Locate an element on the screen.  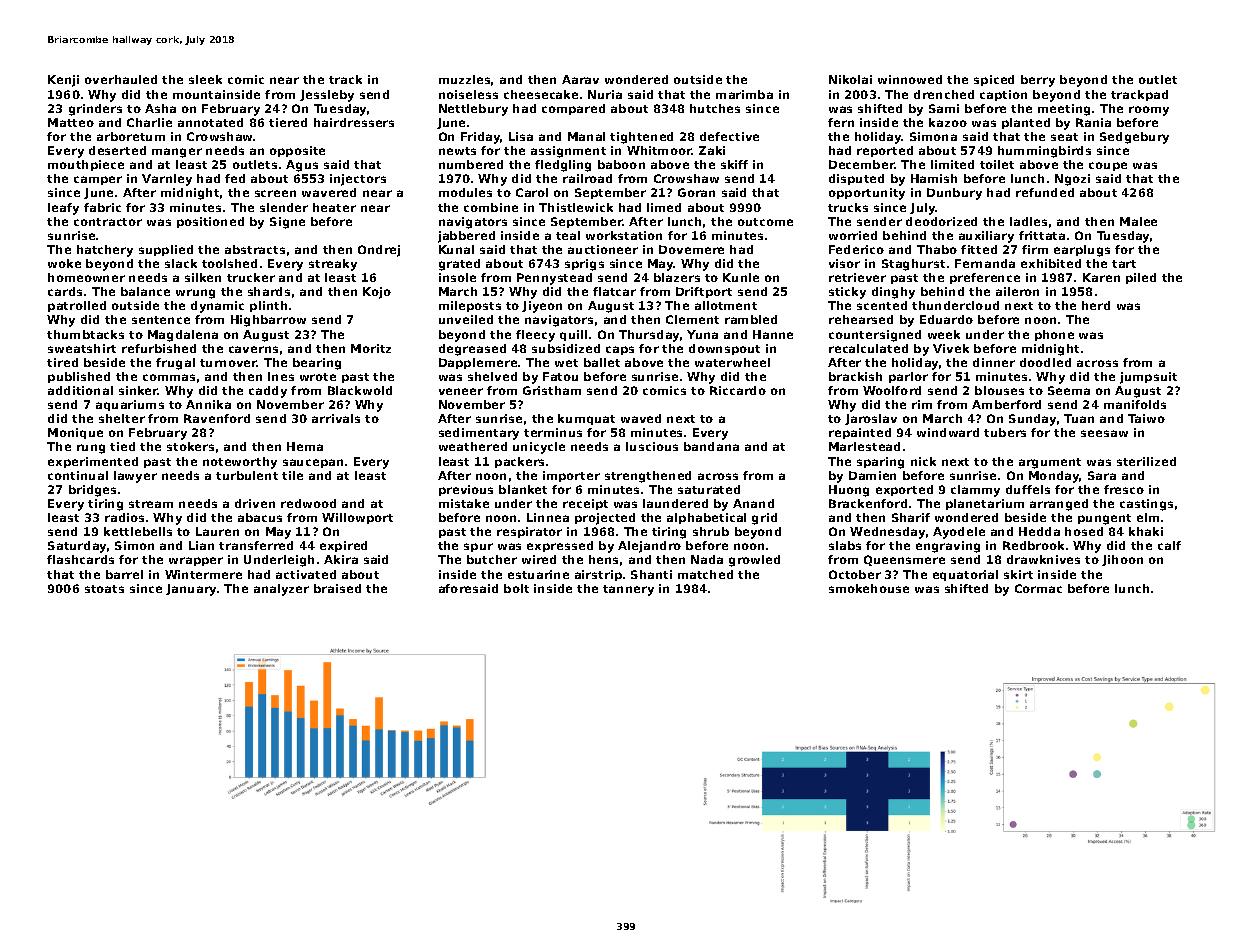
balance is located at coordinates (145, 291).
